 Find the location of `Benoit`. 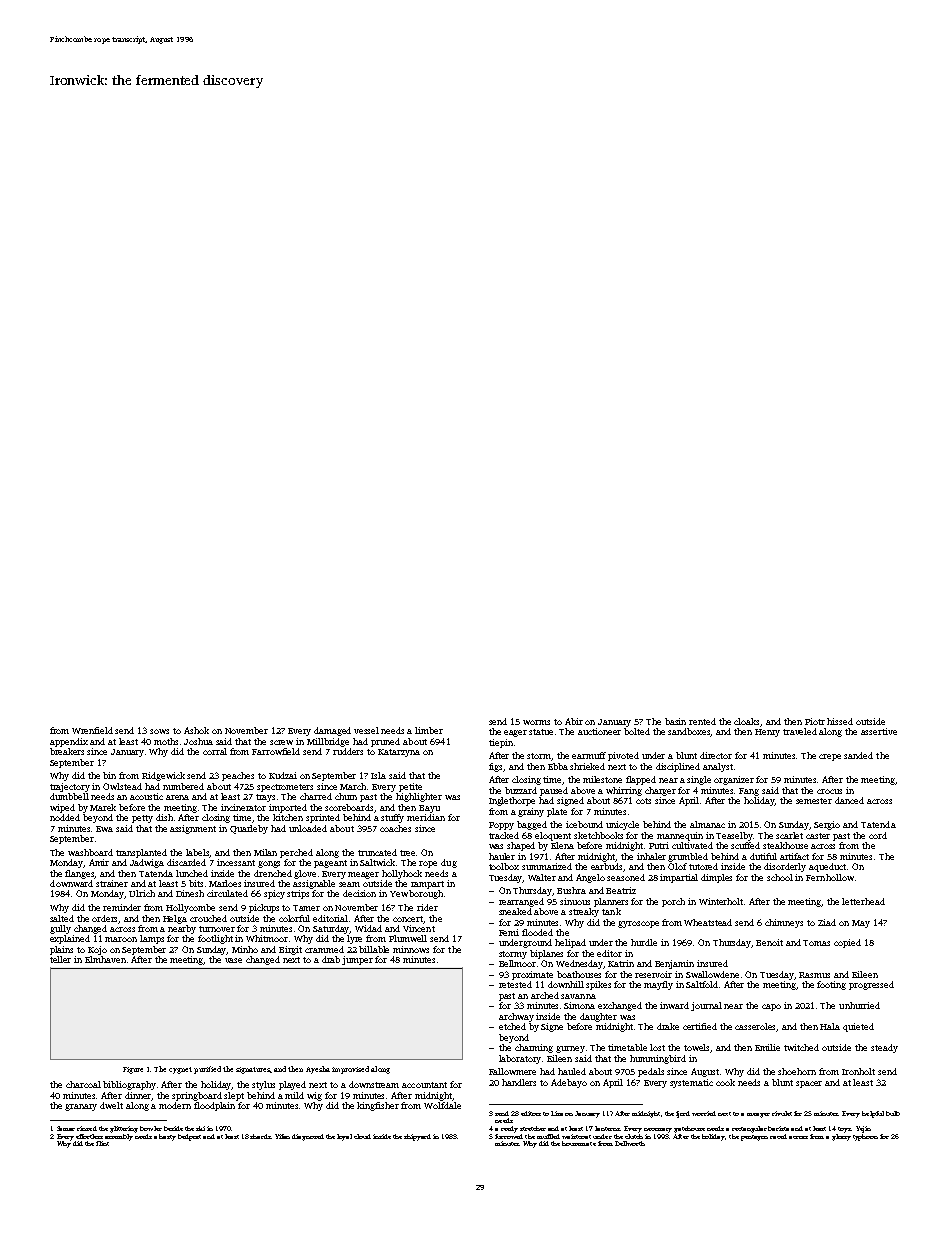

Benoit is located at coordinates (769, 942).
